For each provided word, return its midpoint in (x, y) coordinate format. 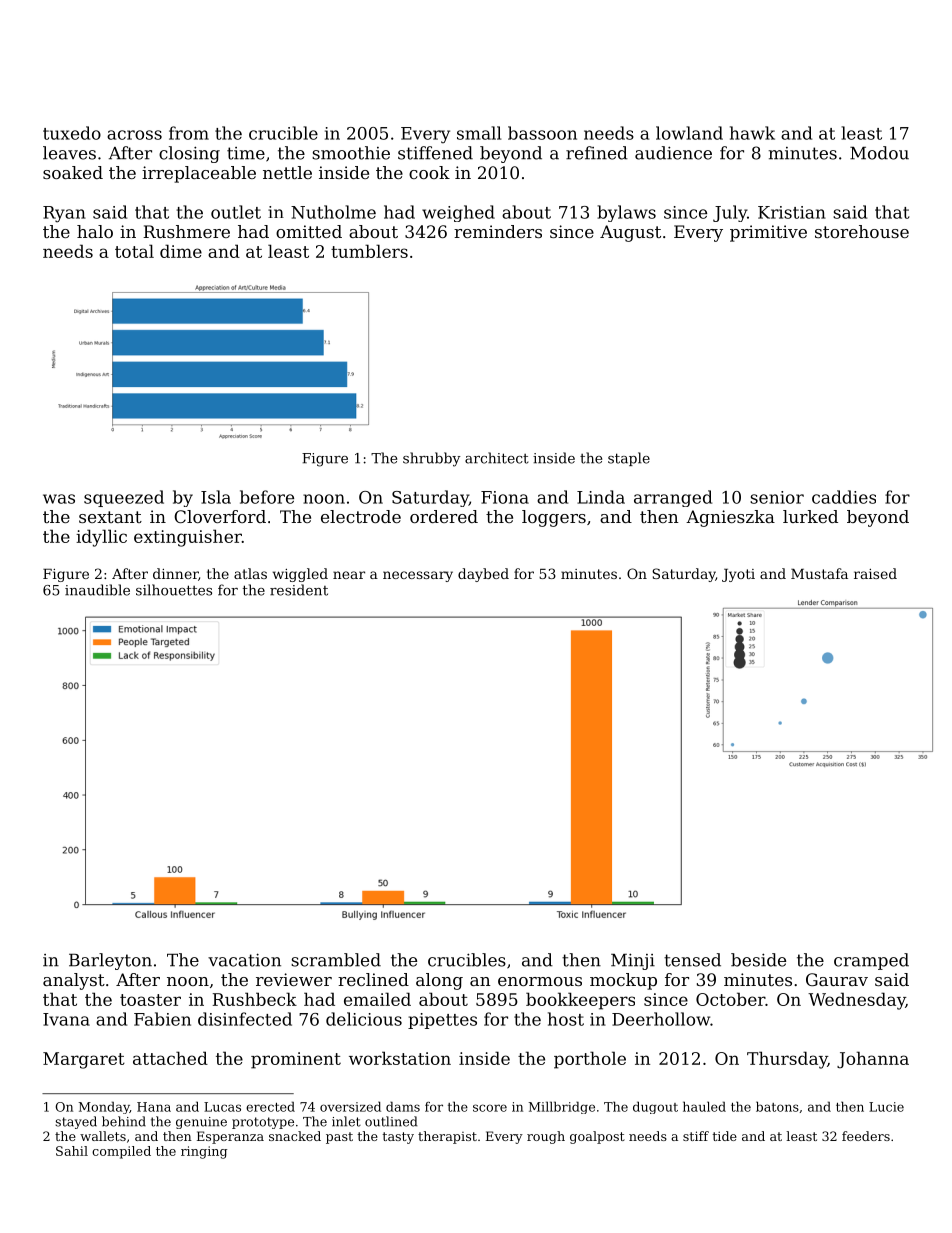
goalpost (597, 1137)
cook (429, 172)
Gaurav (837, 979)
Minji (633, 961)
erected (270, 1106)
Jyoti (738, 575)
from (189, 133)
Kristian (792, 212)
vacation (244, 960)
